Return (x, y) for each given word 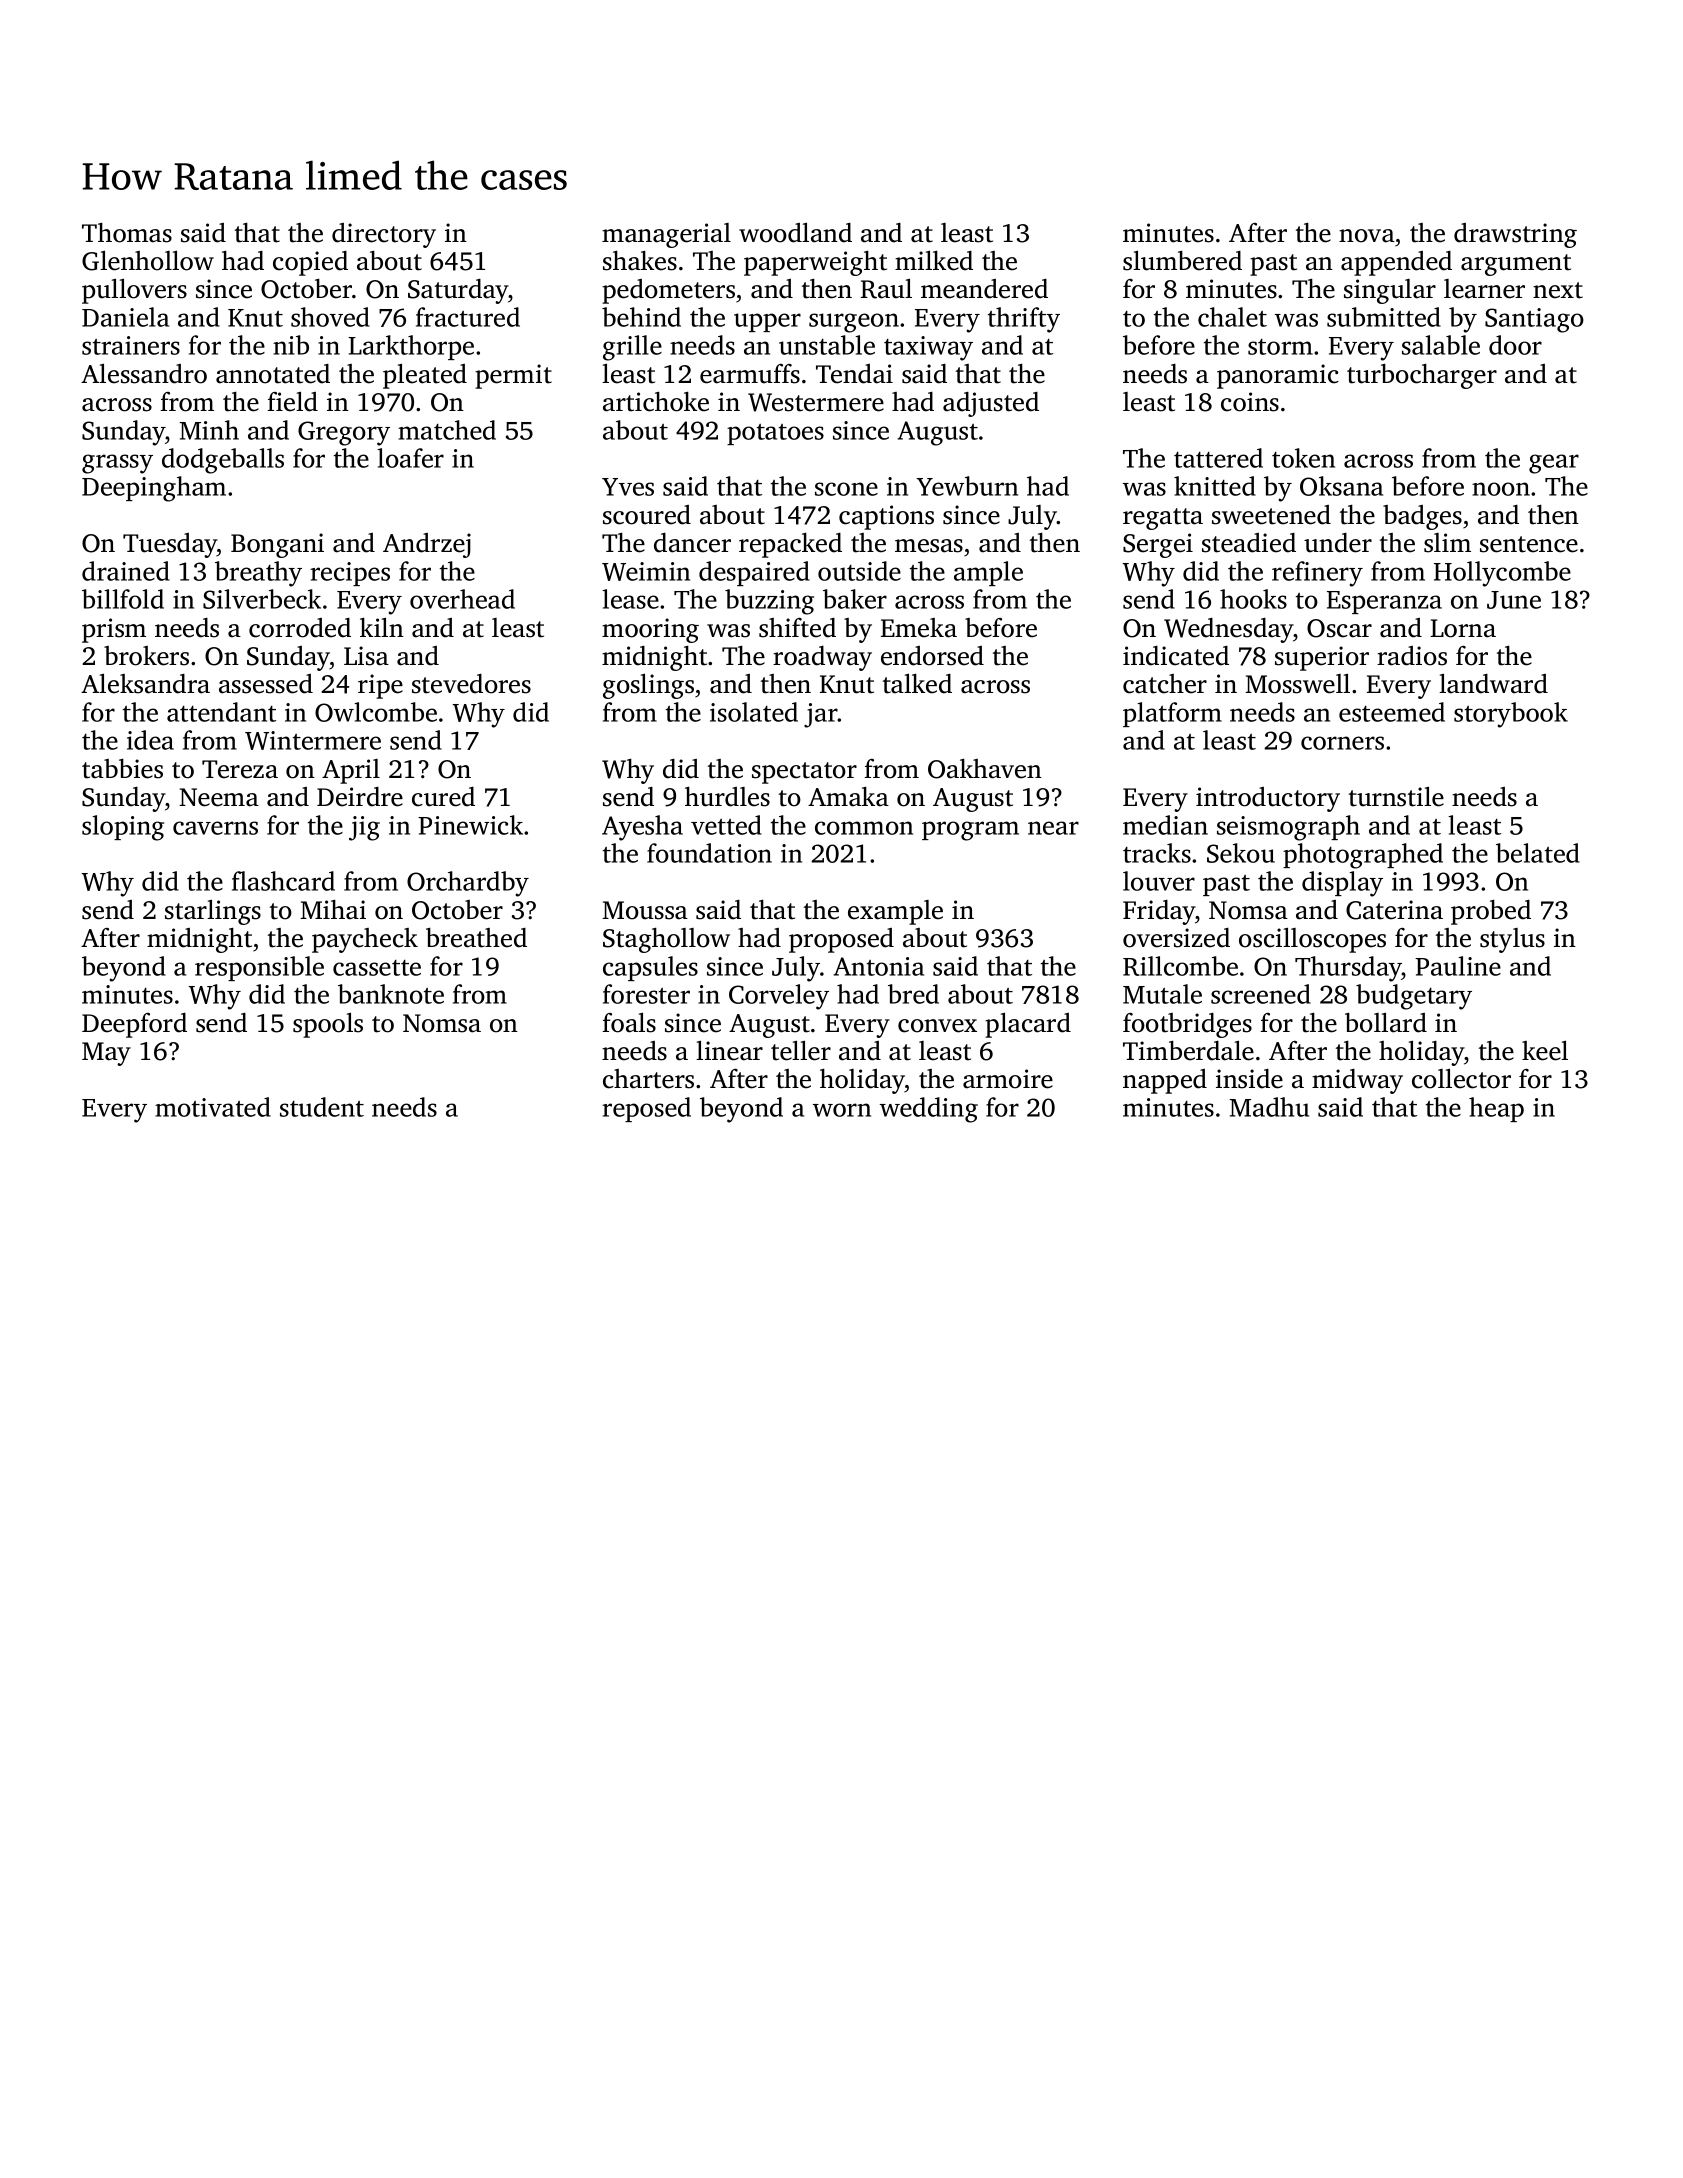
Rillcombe (1180, 966)
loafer (410, 458)
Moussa (645, 910)
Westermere (816, 402)
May (106, 1054)
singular (1390, 291)
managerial (666, 235)
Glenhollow (148, 260)
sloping (123, 828)
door (1515, 345)
